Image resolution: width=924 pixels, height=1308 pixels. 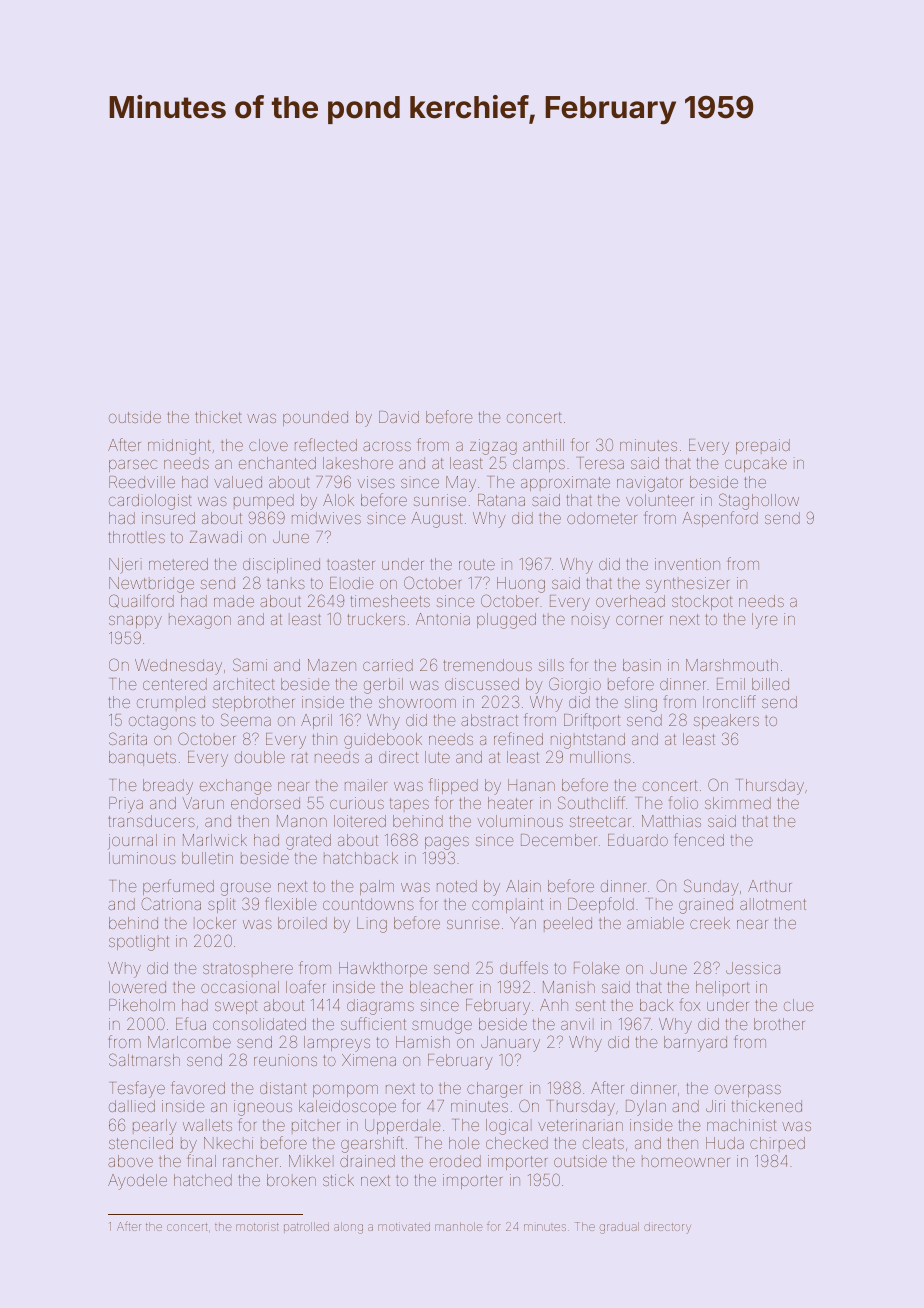 I want to click on gearshift, so click(x=372, y=1144).
